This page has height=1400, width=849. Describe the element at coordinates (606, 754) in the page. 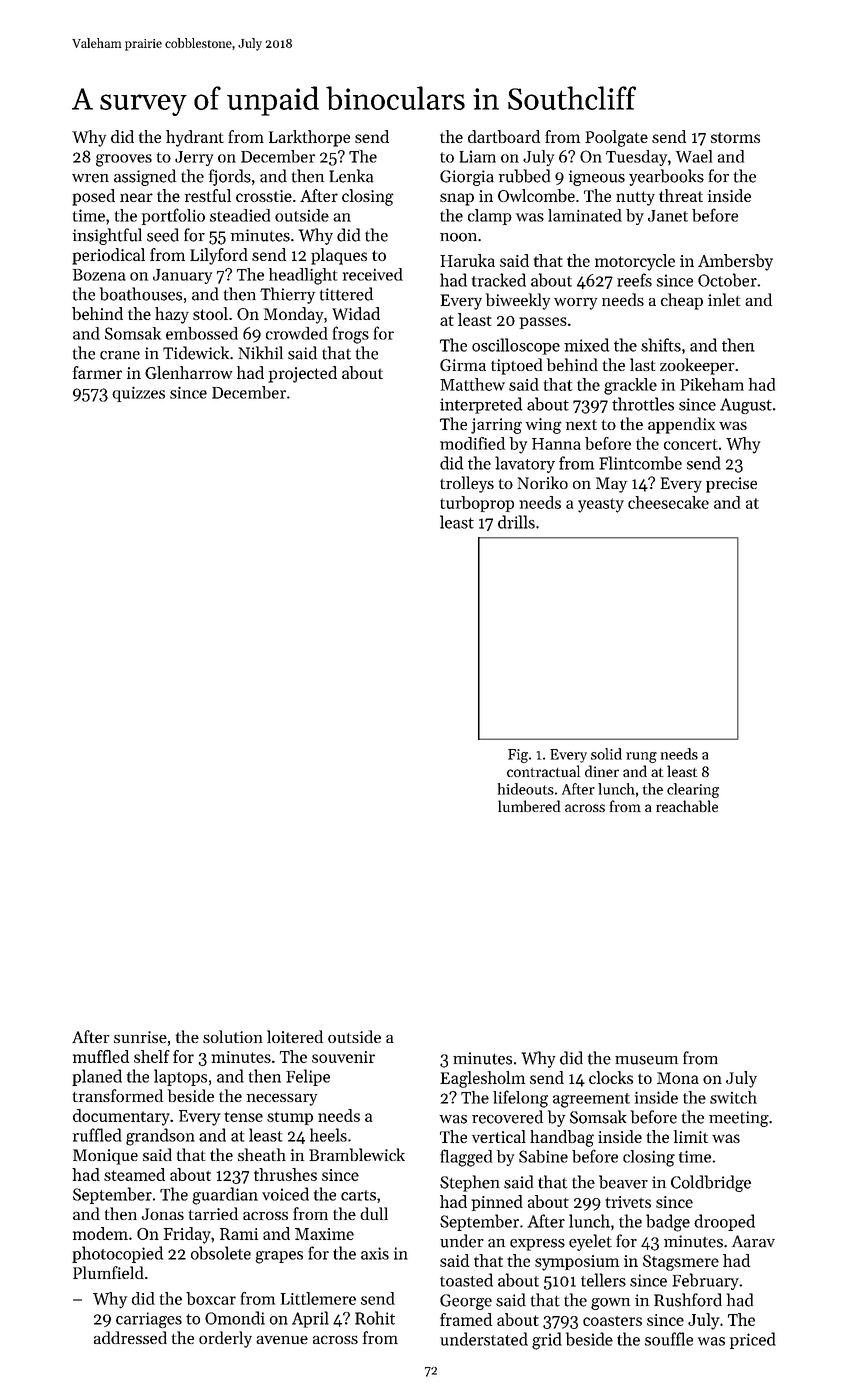

I see `solid` at that location.
